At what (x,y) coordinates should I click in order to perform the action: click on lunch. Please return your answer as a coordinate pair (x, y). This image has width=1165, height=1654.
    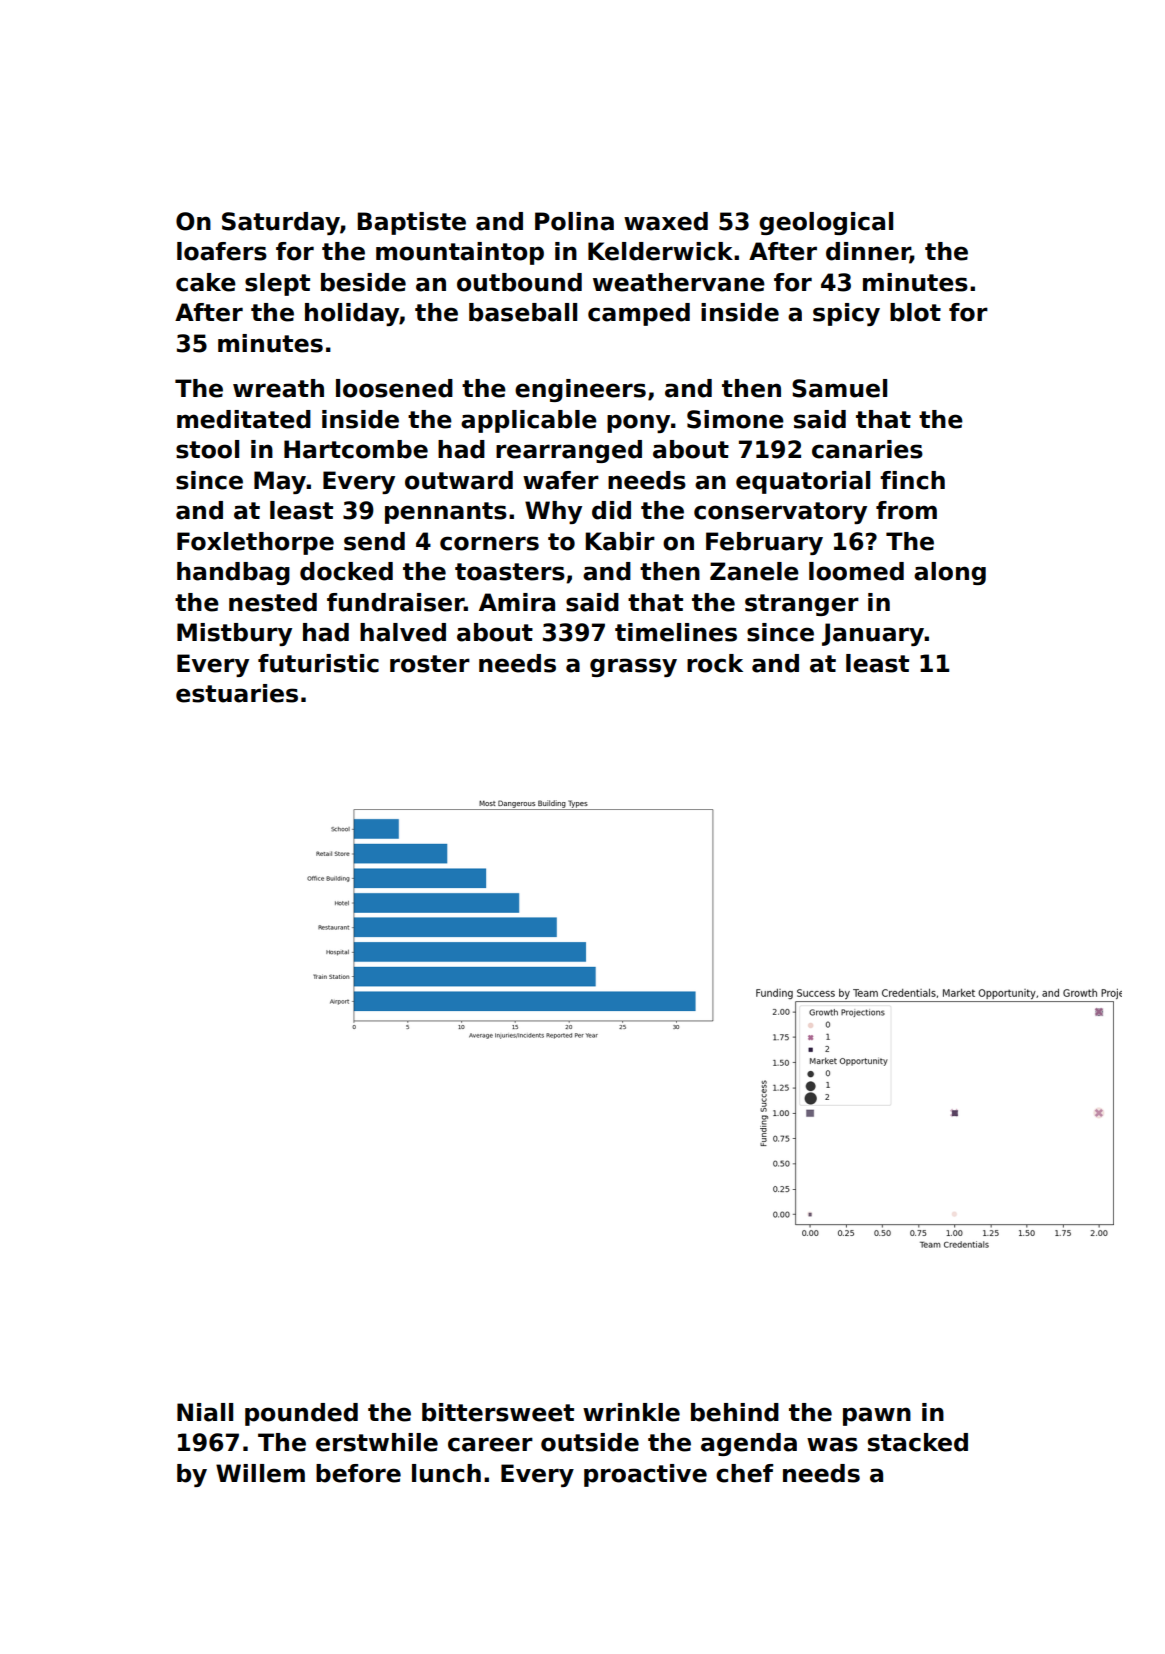
    Looking at the image, I should click on (446, 1473).
